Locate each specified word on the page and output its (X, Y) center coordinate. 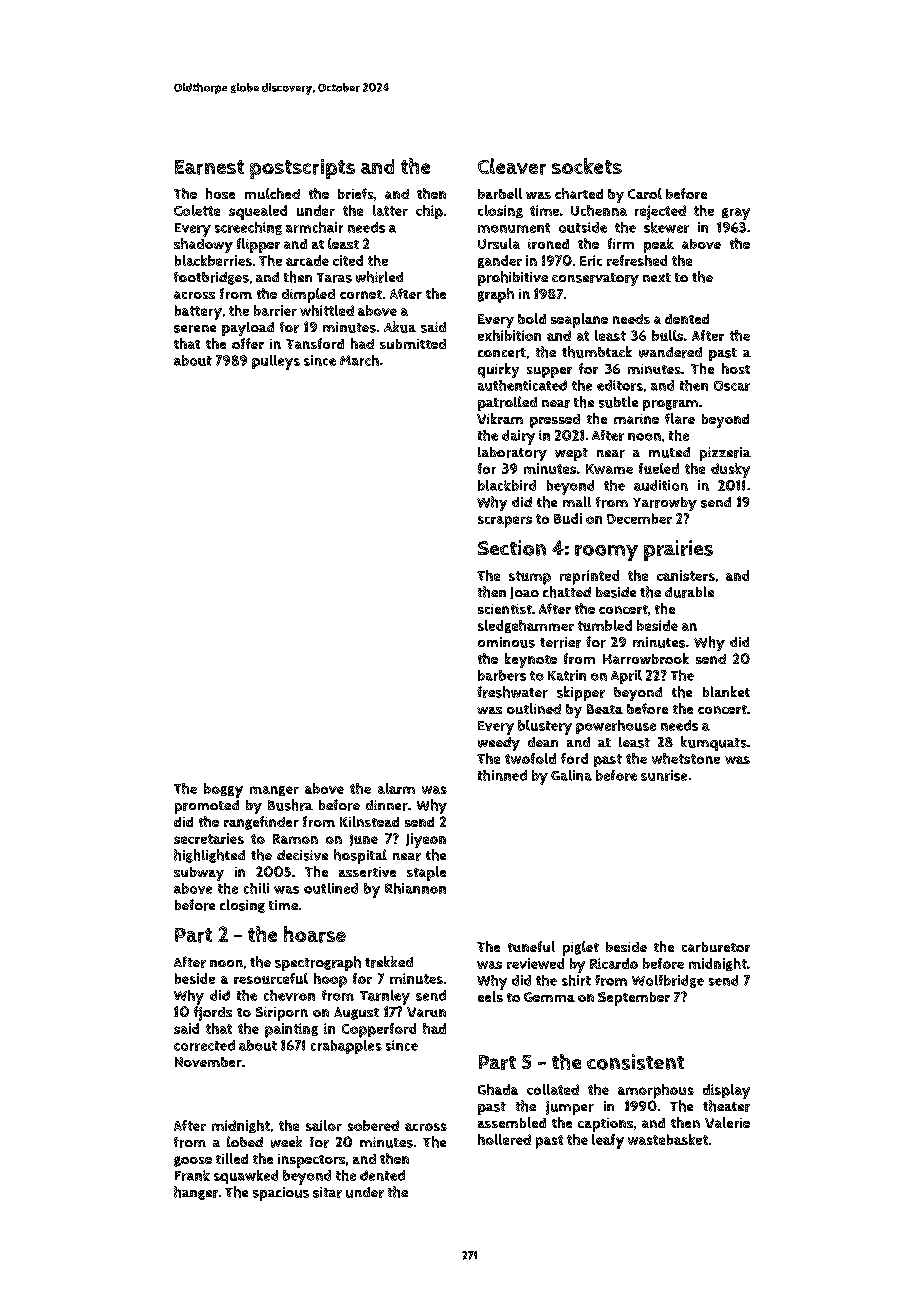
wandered (670, 352)
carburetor (716, 947)
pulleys (276, 362)
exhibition (509, 335)
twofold (530, 758)
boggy (223, 790)
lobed (245, 1141)
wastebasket (668, 1139)
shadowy (203, 245)
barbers (502, 675)
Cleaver (512, 166)
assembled (512, 1122)
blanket (726, 691)
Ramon (295, 839)
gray (736, 214)
